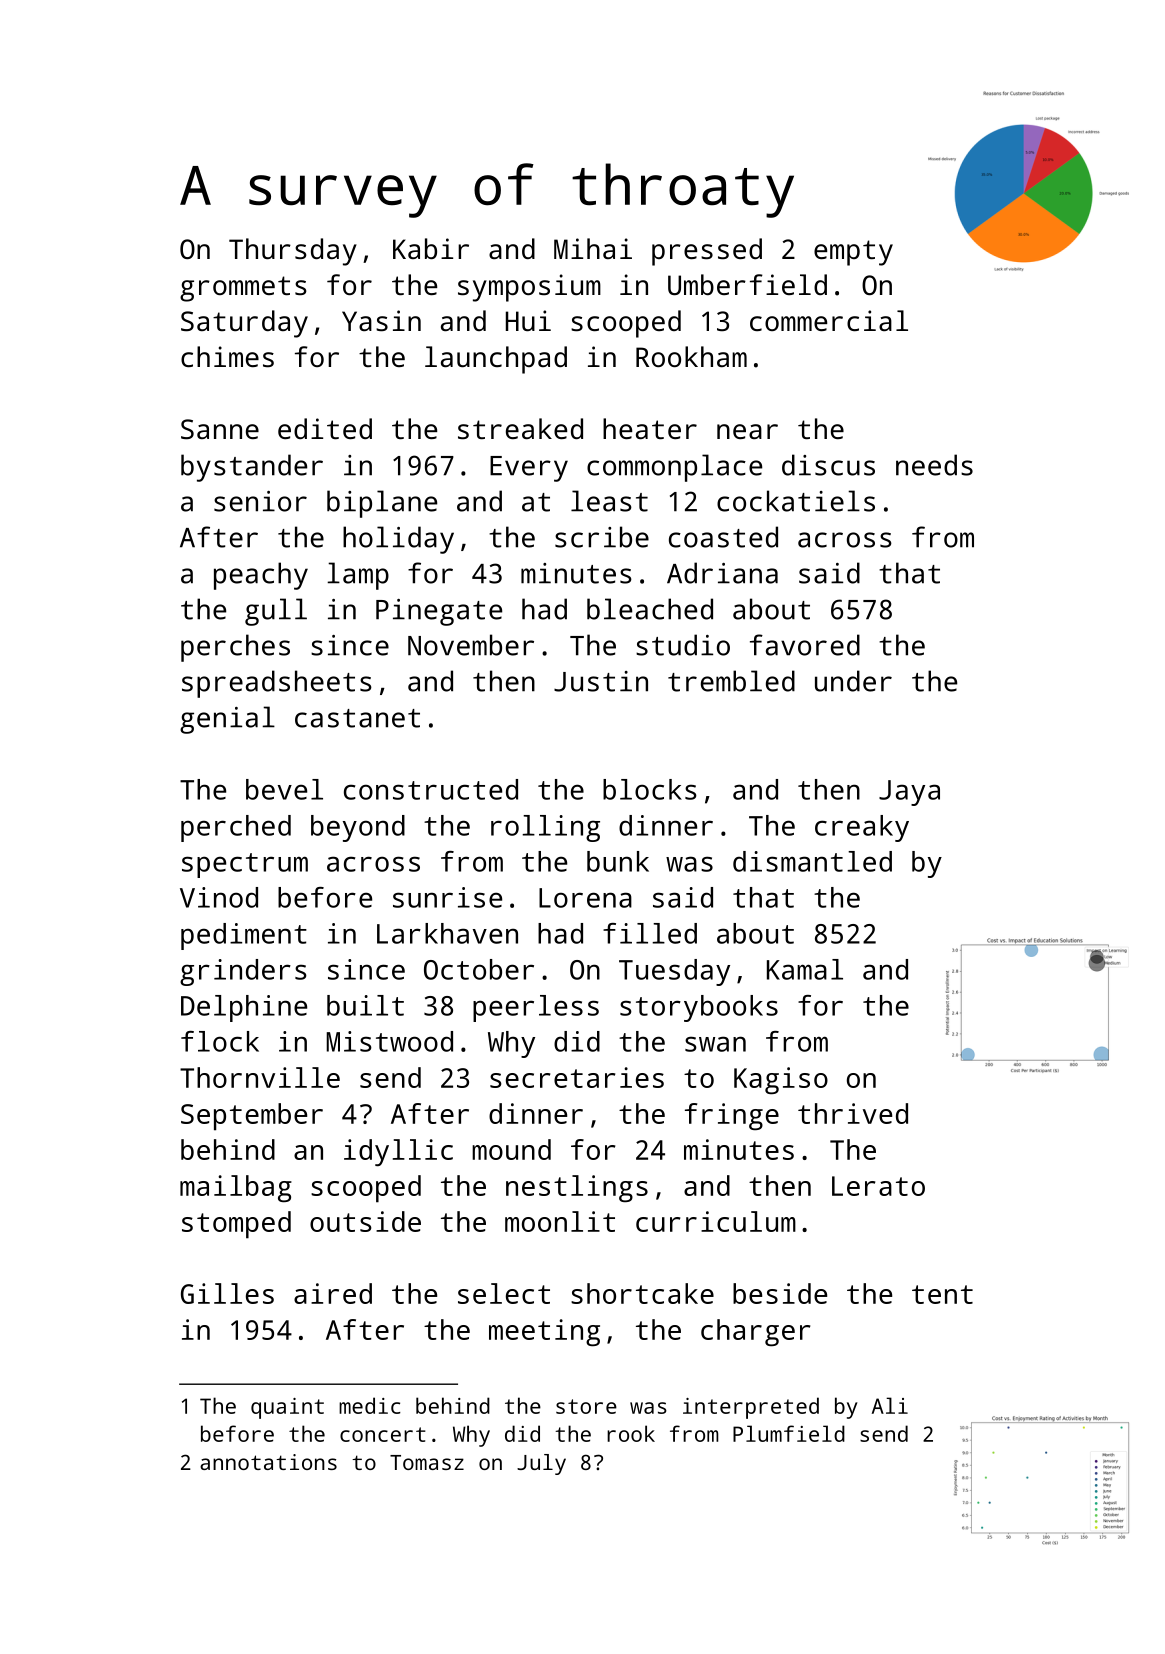 This screenshot has height=1654, width=1165. I want to click on grommets, so click(243, 289).
